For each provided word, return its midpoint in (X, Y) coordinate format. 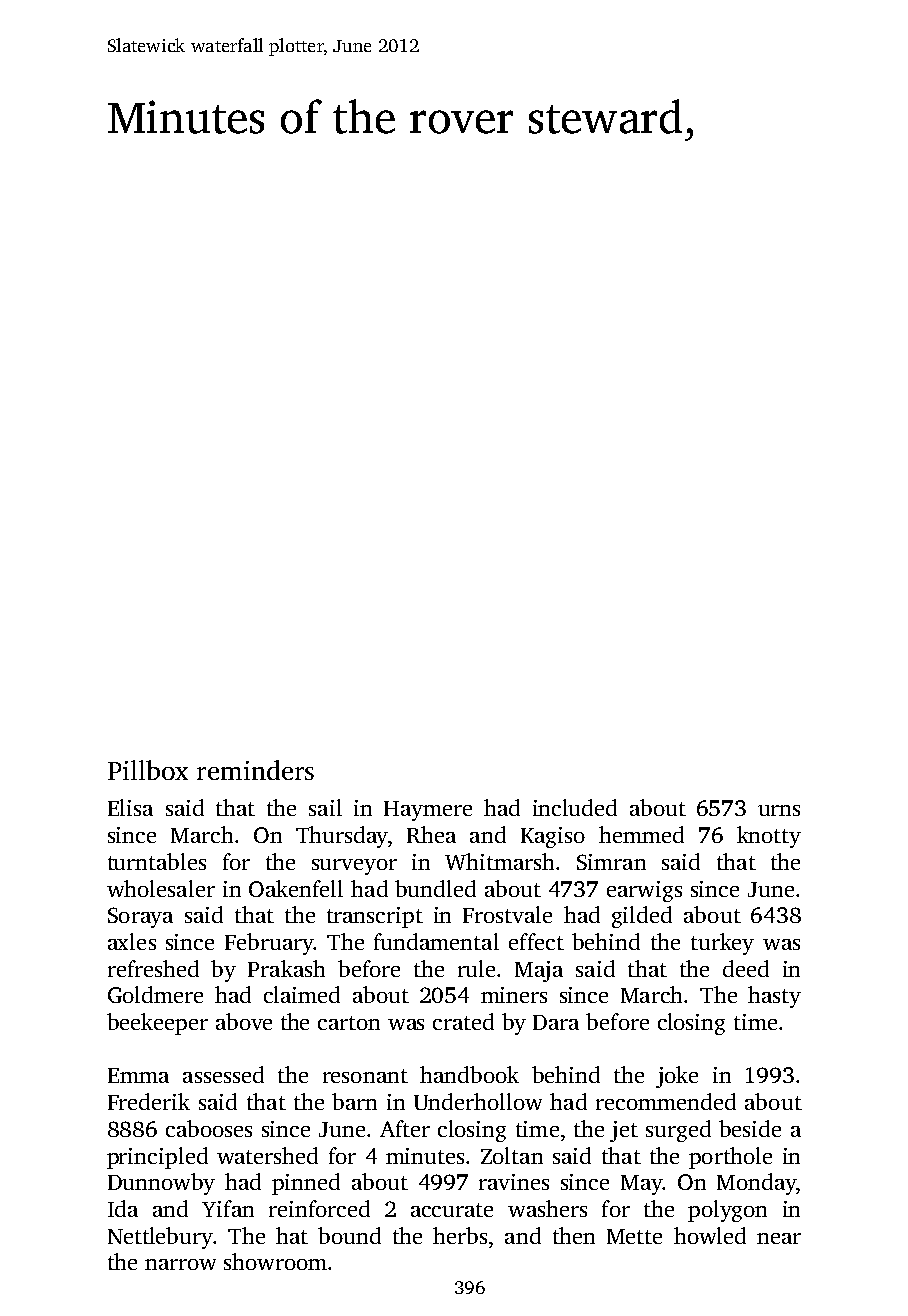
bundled (435, 888)
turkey (722, 944)
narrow (180, 1264)
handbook (469, 1074)
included (575, 807)
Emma (138, 1075)
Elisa (130, 807)
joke (677, 1077)
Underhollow (478, 1101)
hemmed (641, 834)
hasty (774, 997)
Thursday (342, 837)
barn (354, 1101)
